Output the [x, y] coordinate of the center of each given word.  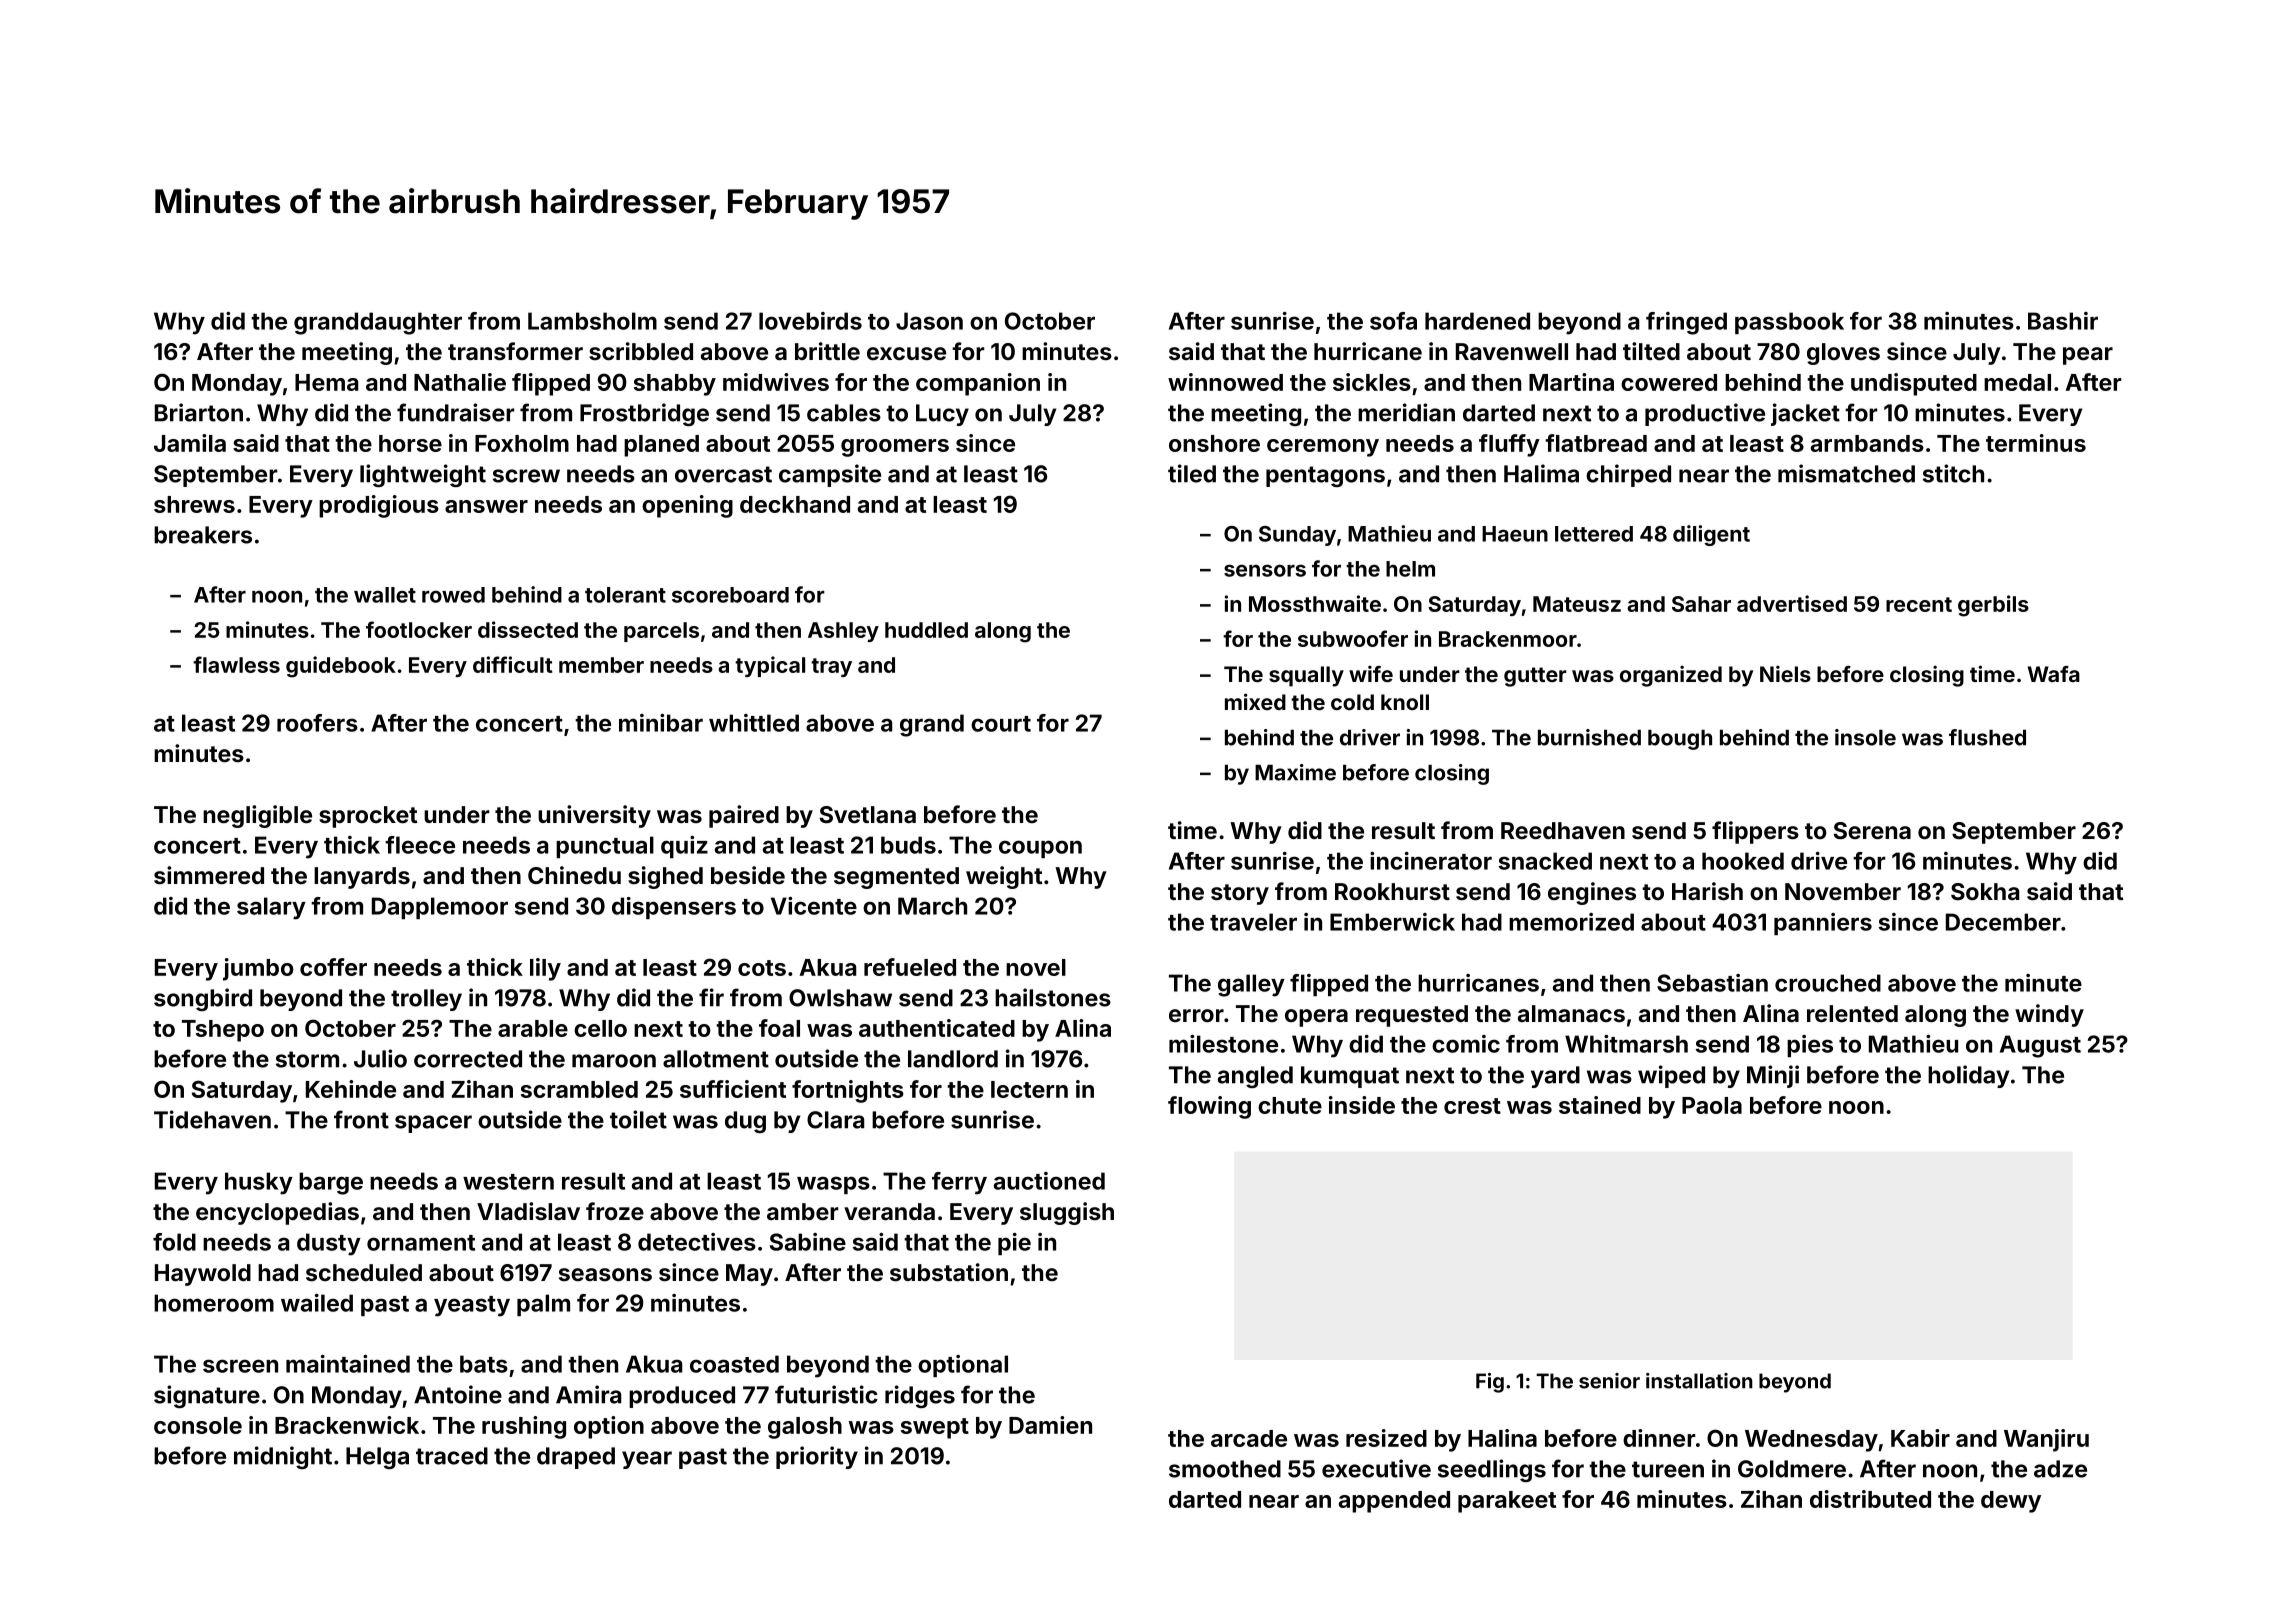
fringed [1686, 323]
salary [271, 908]
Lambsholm [592, 321]
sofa [1393, 321]
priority [817, 1457]
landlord [953, 1059]
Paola [1712, 1105]
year [647, 1460]
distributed [1870, 1499]
